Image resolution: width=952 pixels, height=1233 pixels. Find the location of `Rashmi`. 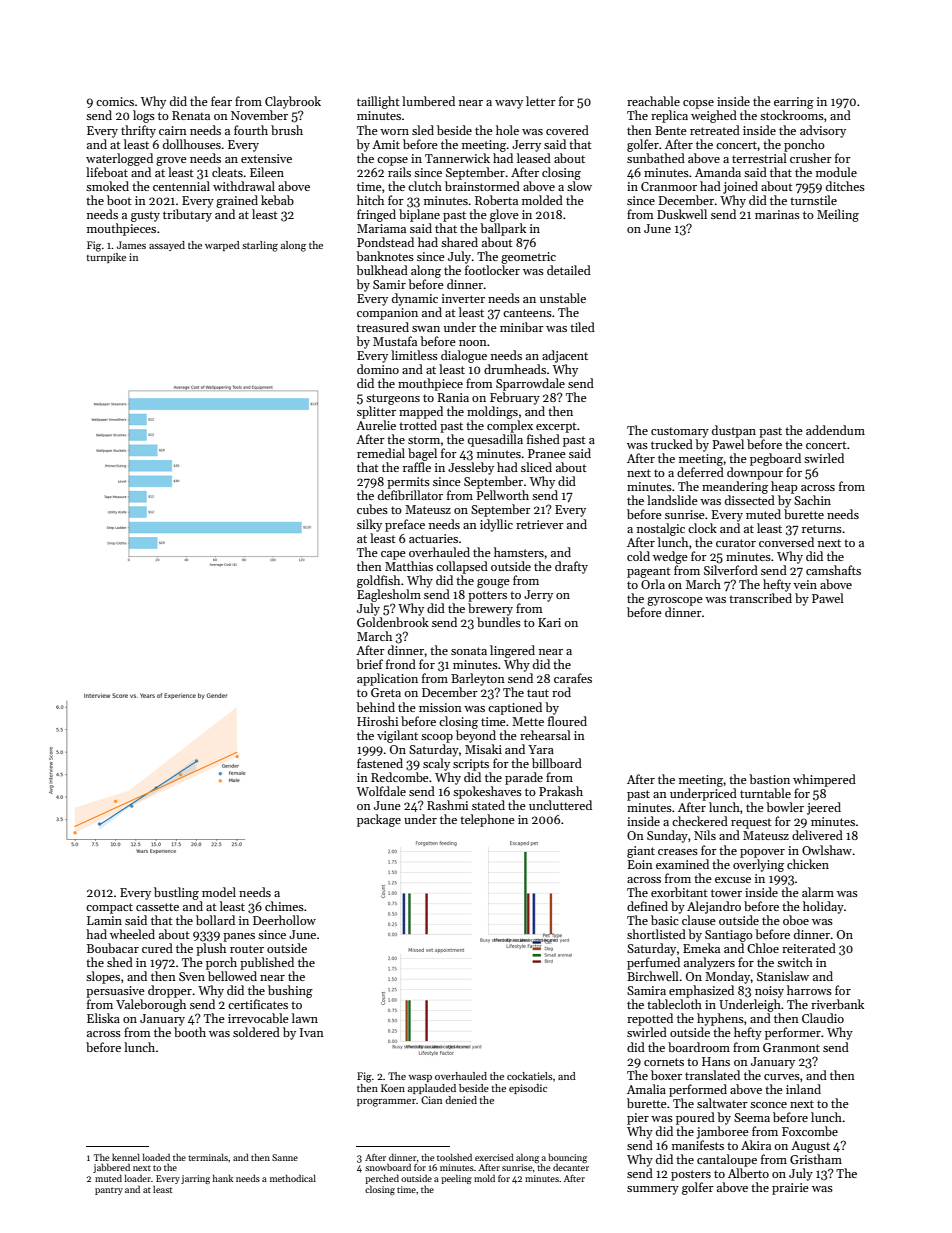

Rashmi is located at coordinates (447, 805).
